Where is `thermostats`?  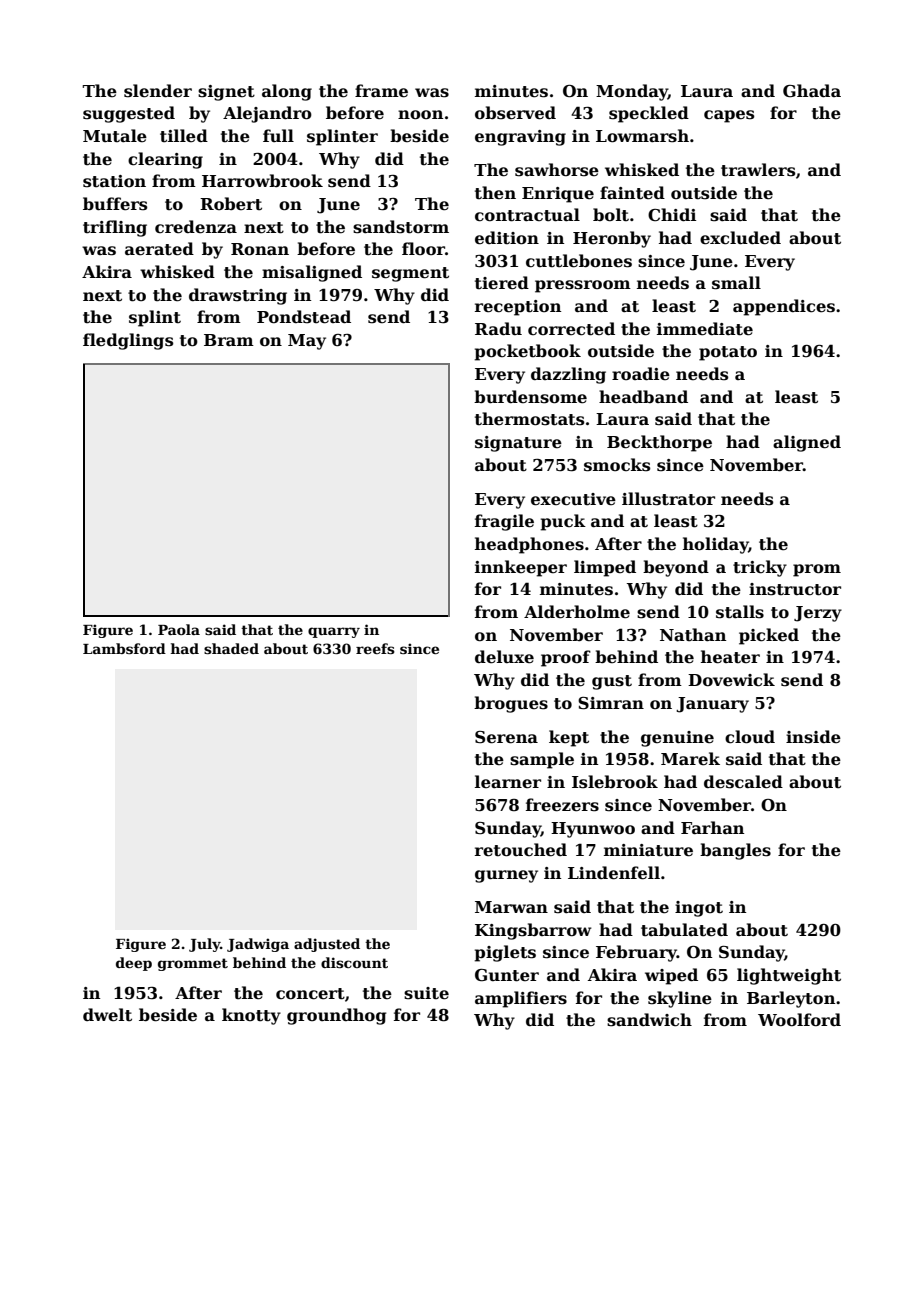 thermostats is located at coordinates (529, 419).
